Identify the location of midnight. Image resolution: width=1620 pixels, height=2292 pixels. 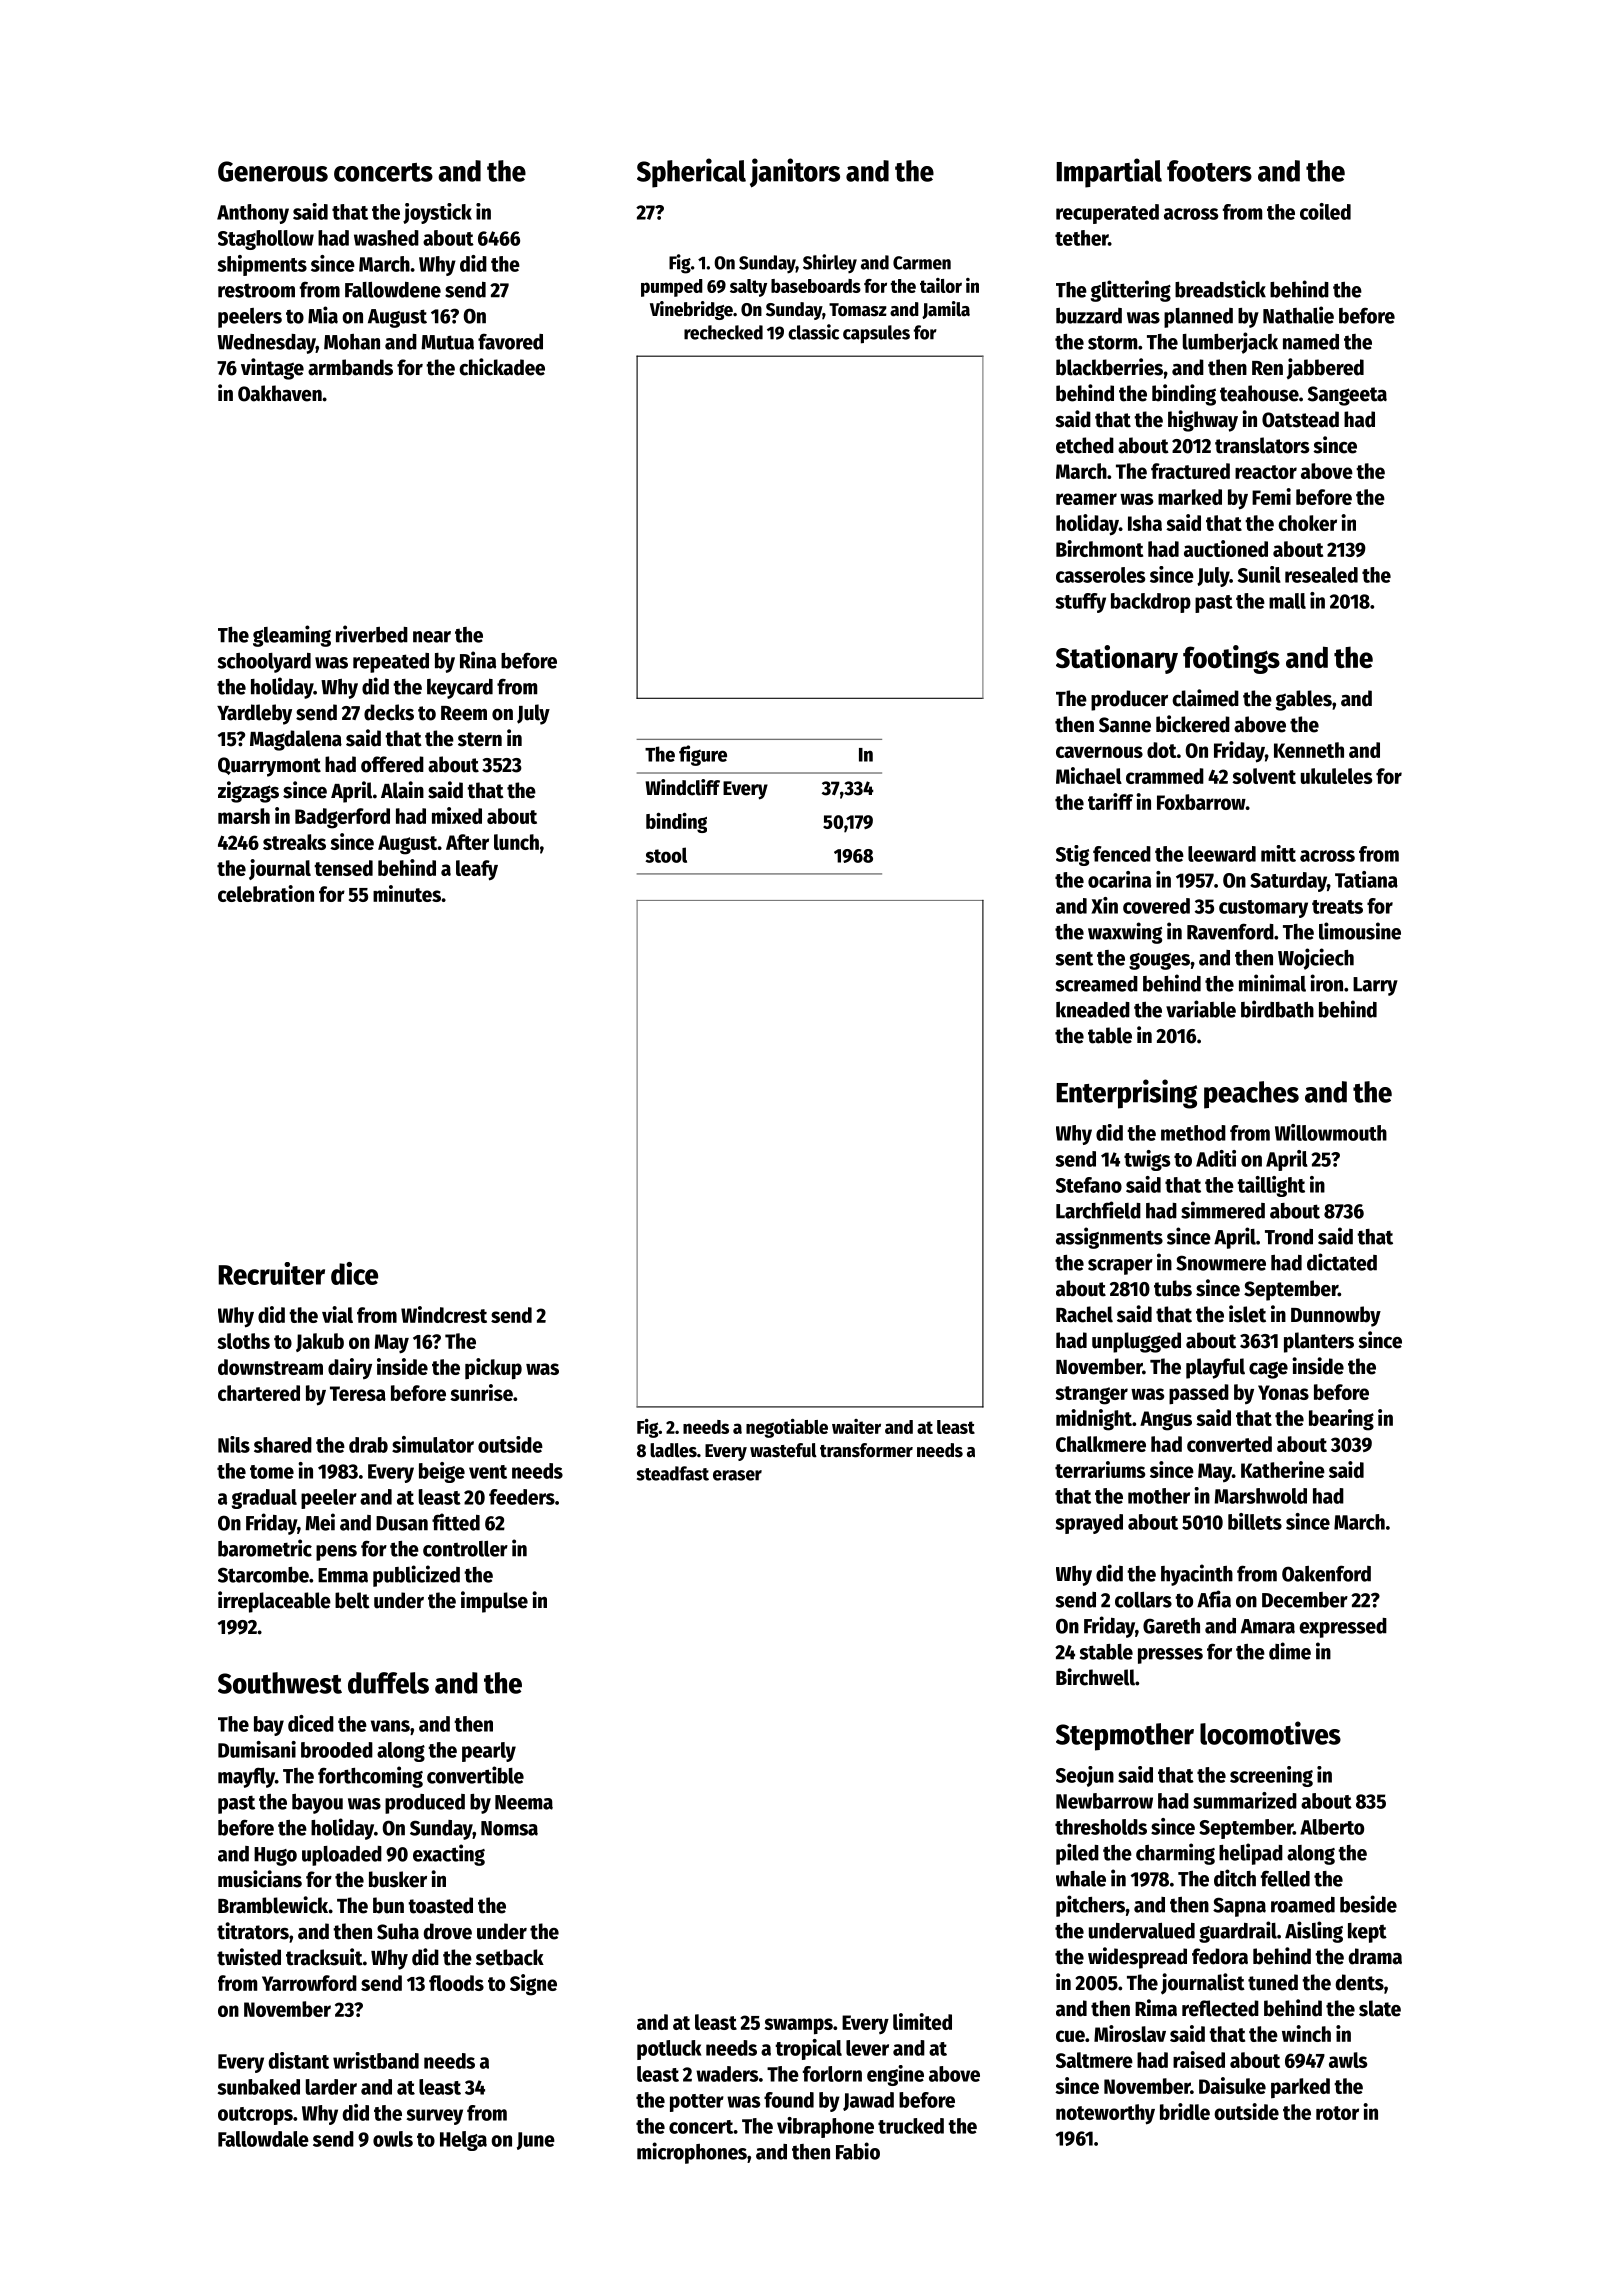
(1094, 1420).
